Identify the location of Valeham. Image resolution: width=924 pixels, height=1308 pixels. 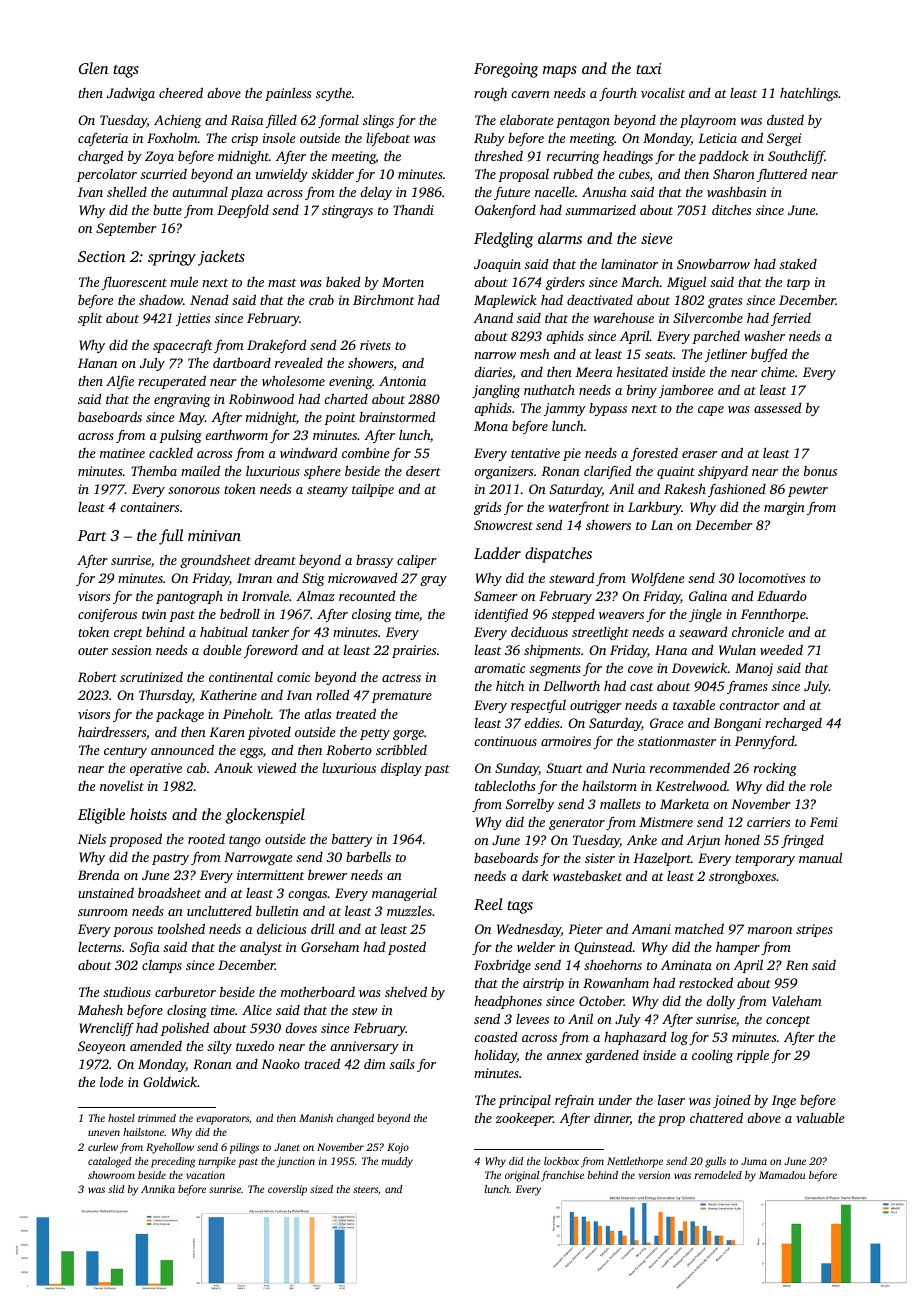
(797, 1001).
